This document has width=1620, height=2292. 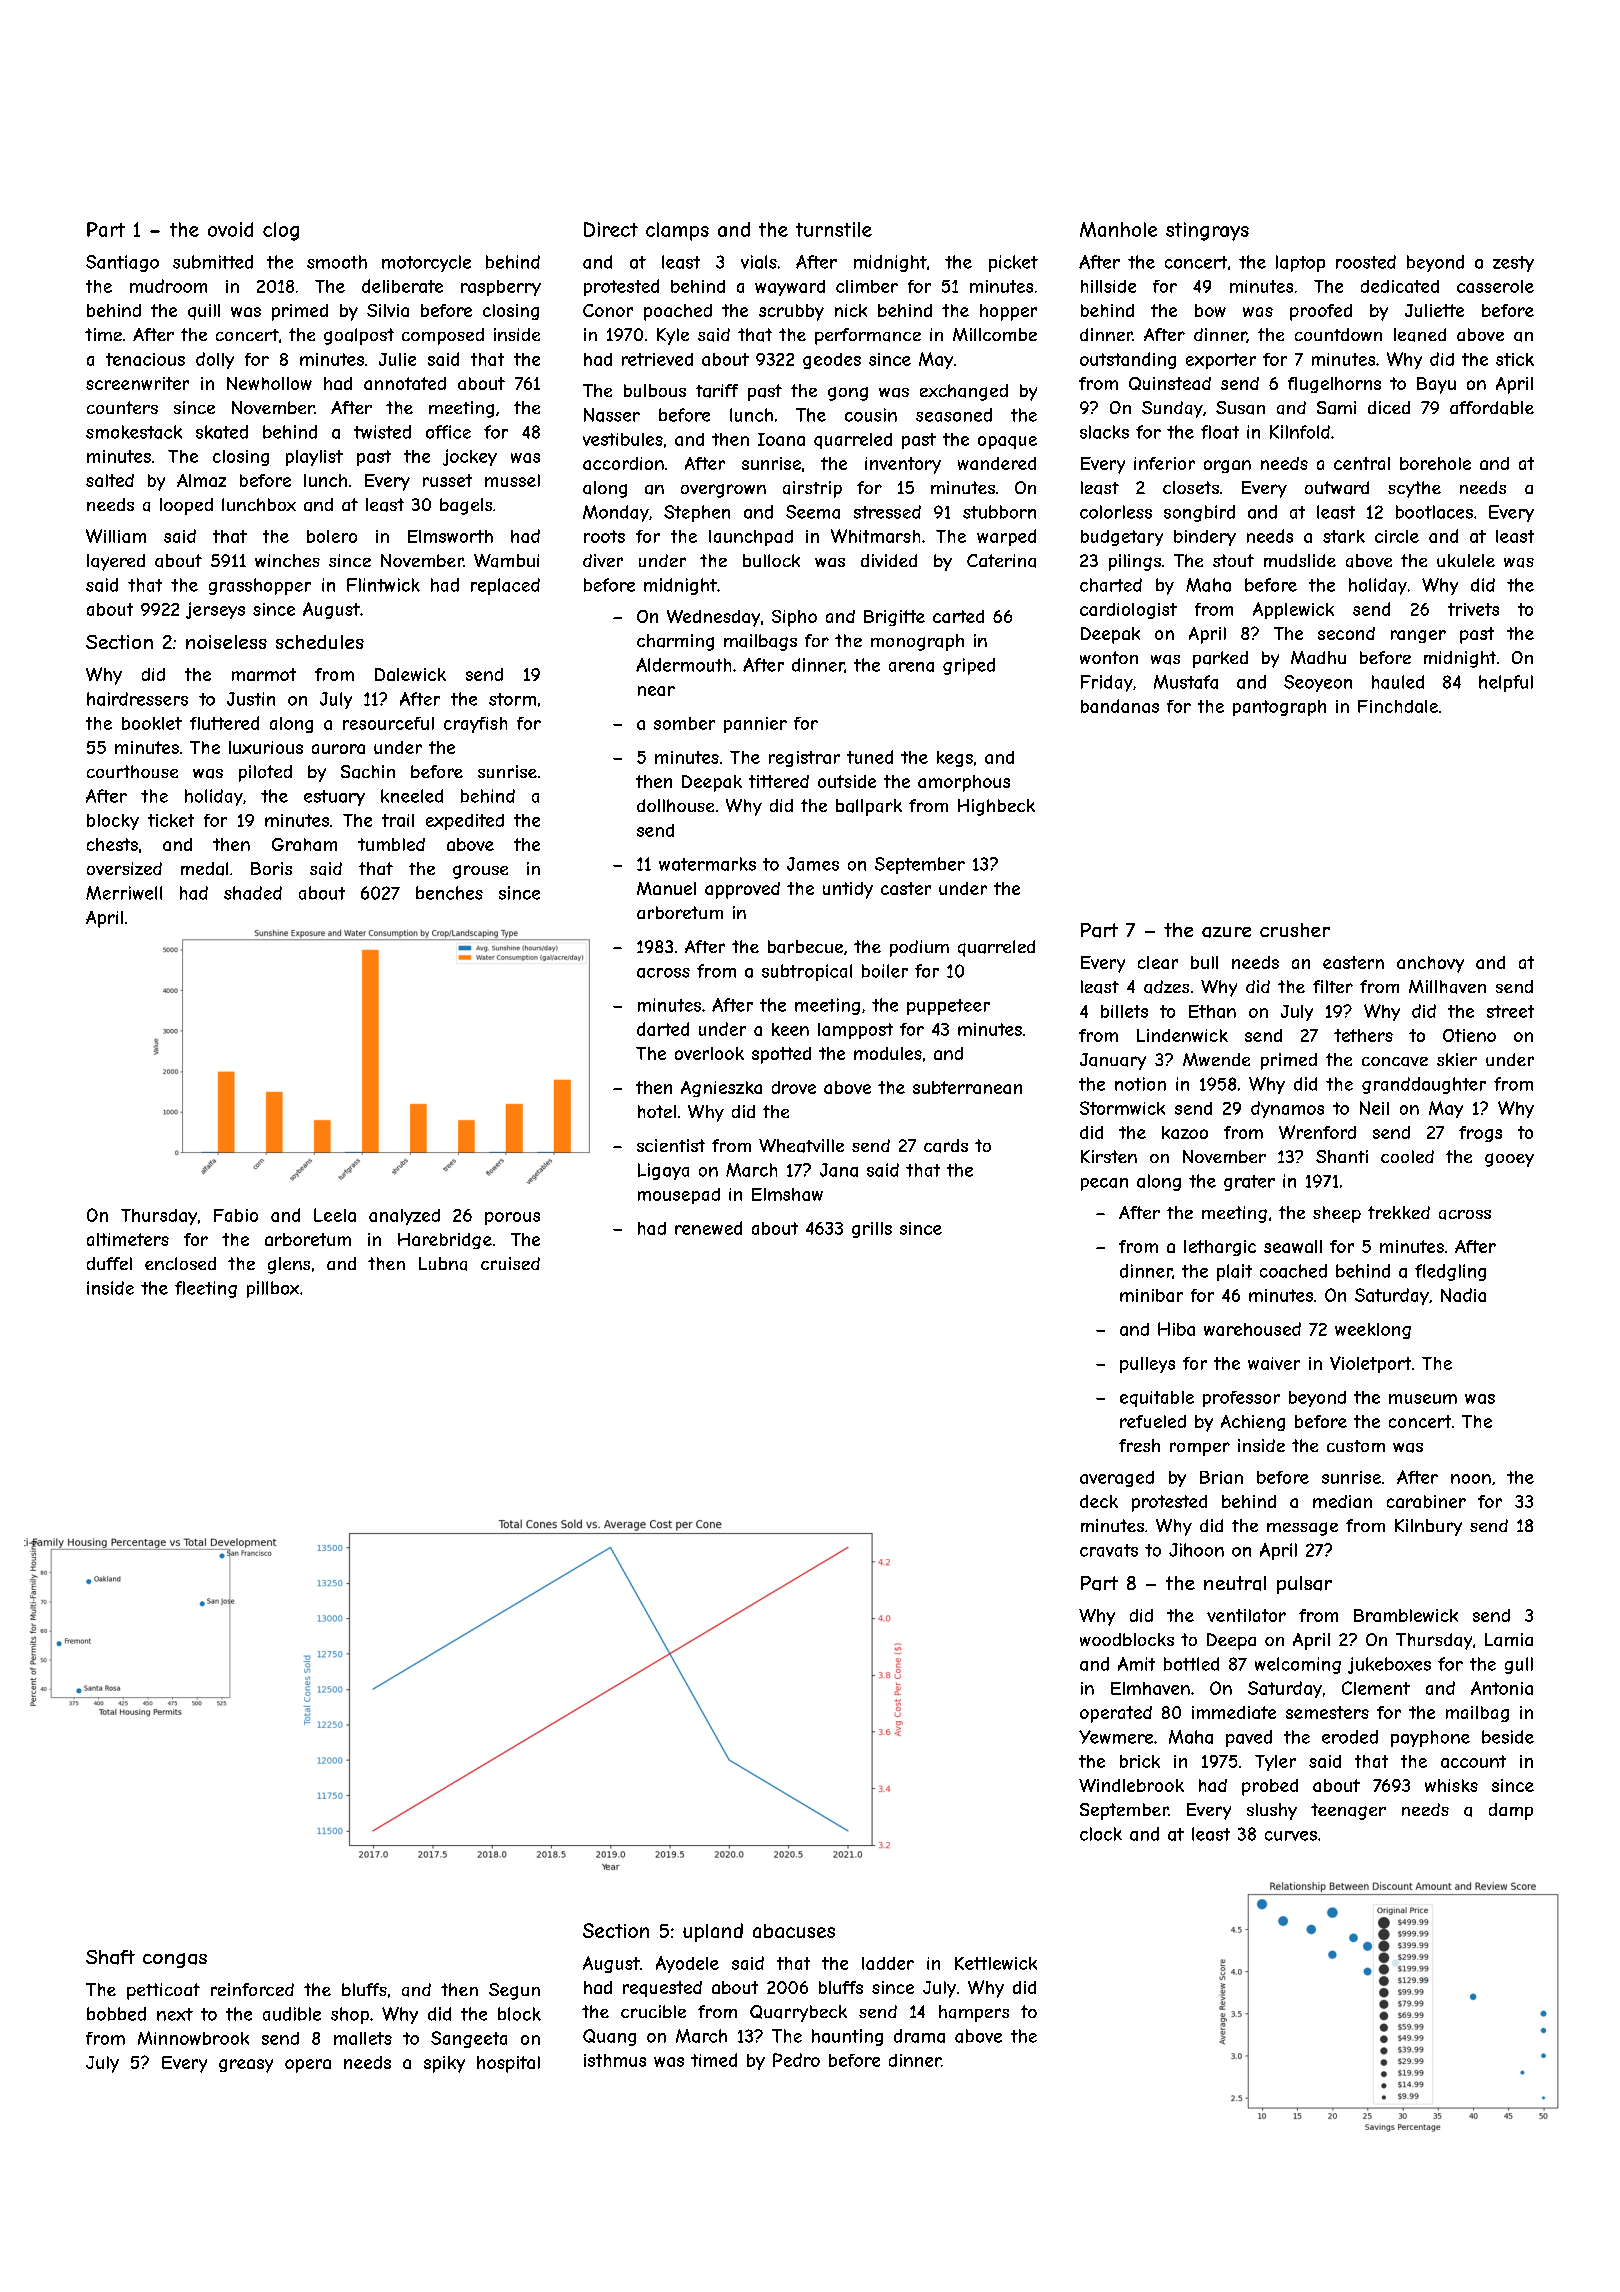 I want to click on proofed, so click(x=1321, y=312).
